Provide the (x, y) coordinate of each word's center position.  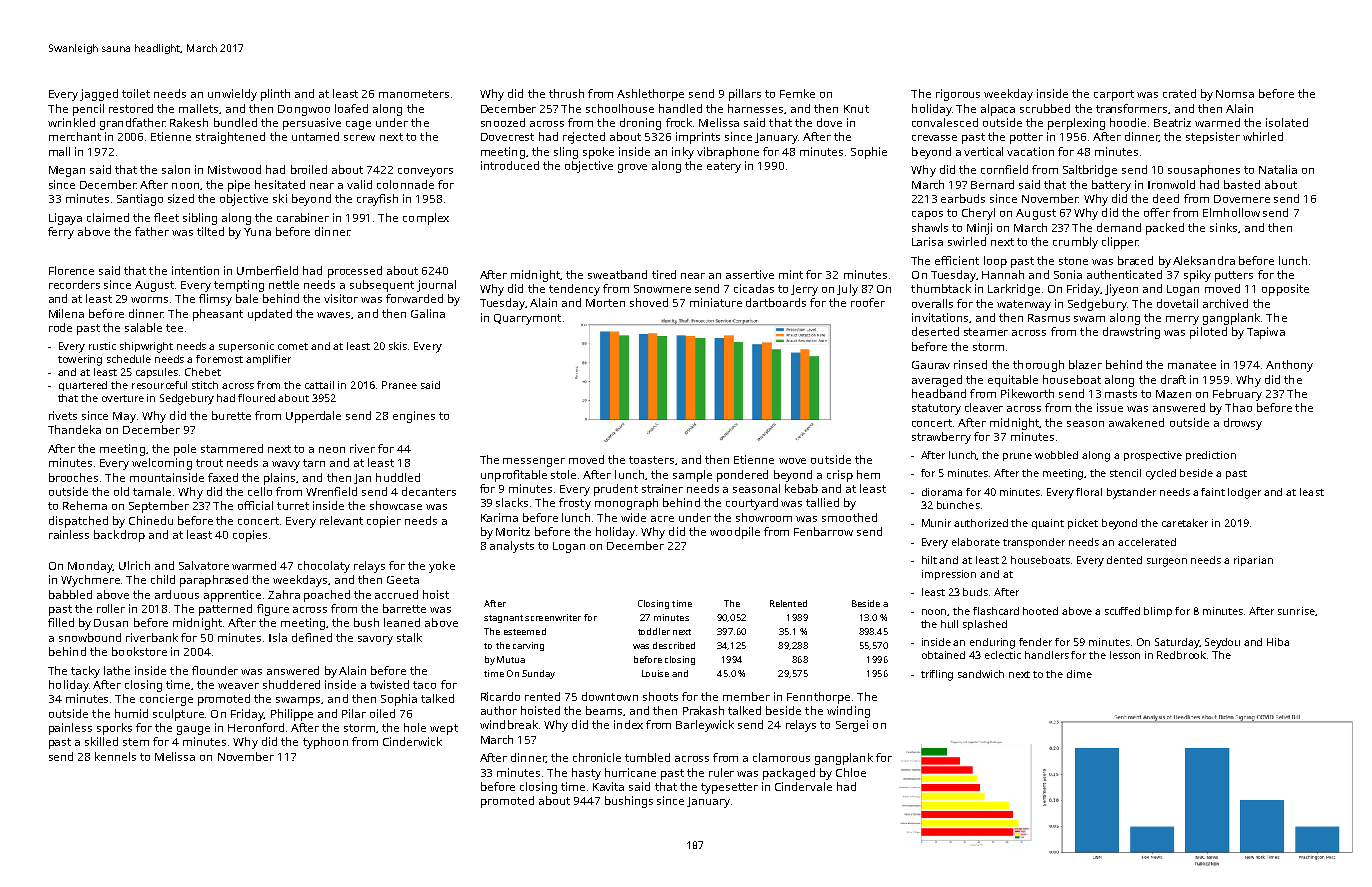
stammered (232, 448)
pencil (88, 110)
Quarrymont (527, 319)
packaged (789, 774)
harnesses (755, 108)
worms (149, 300)
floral (1089, 492)
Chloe (851, 772)
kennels (115, 756)
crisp (840, 476)
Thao (1238, 407)
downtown (610, 696)
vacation (1030, 151)
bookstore (139, 651)
